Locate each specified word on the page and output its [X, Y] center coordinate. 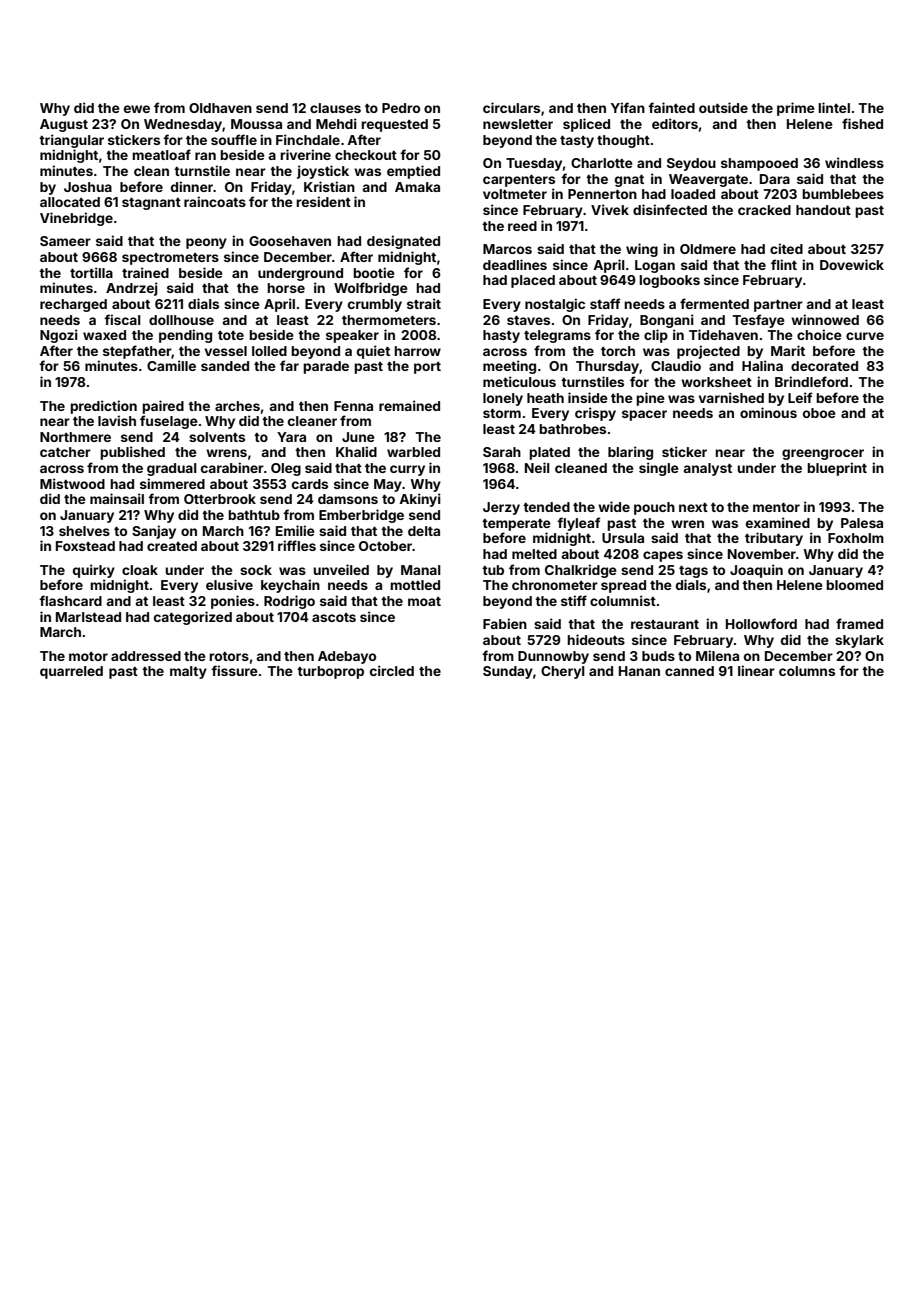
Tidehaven [723, 334]
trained [145, 272]
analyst [707, 469]
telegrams [557, 336]
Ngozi [59, 336]
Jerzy [501, 508]
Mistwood [72, 483]
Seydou [691, 164]
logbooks [669, 281]
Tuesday [534, 164]
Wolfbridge [371, 289]
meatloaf [161, 154]
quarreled [71, 672]
